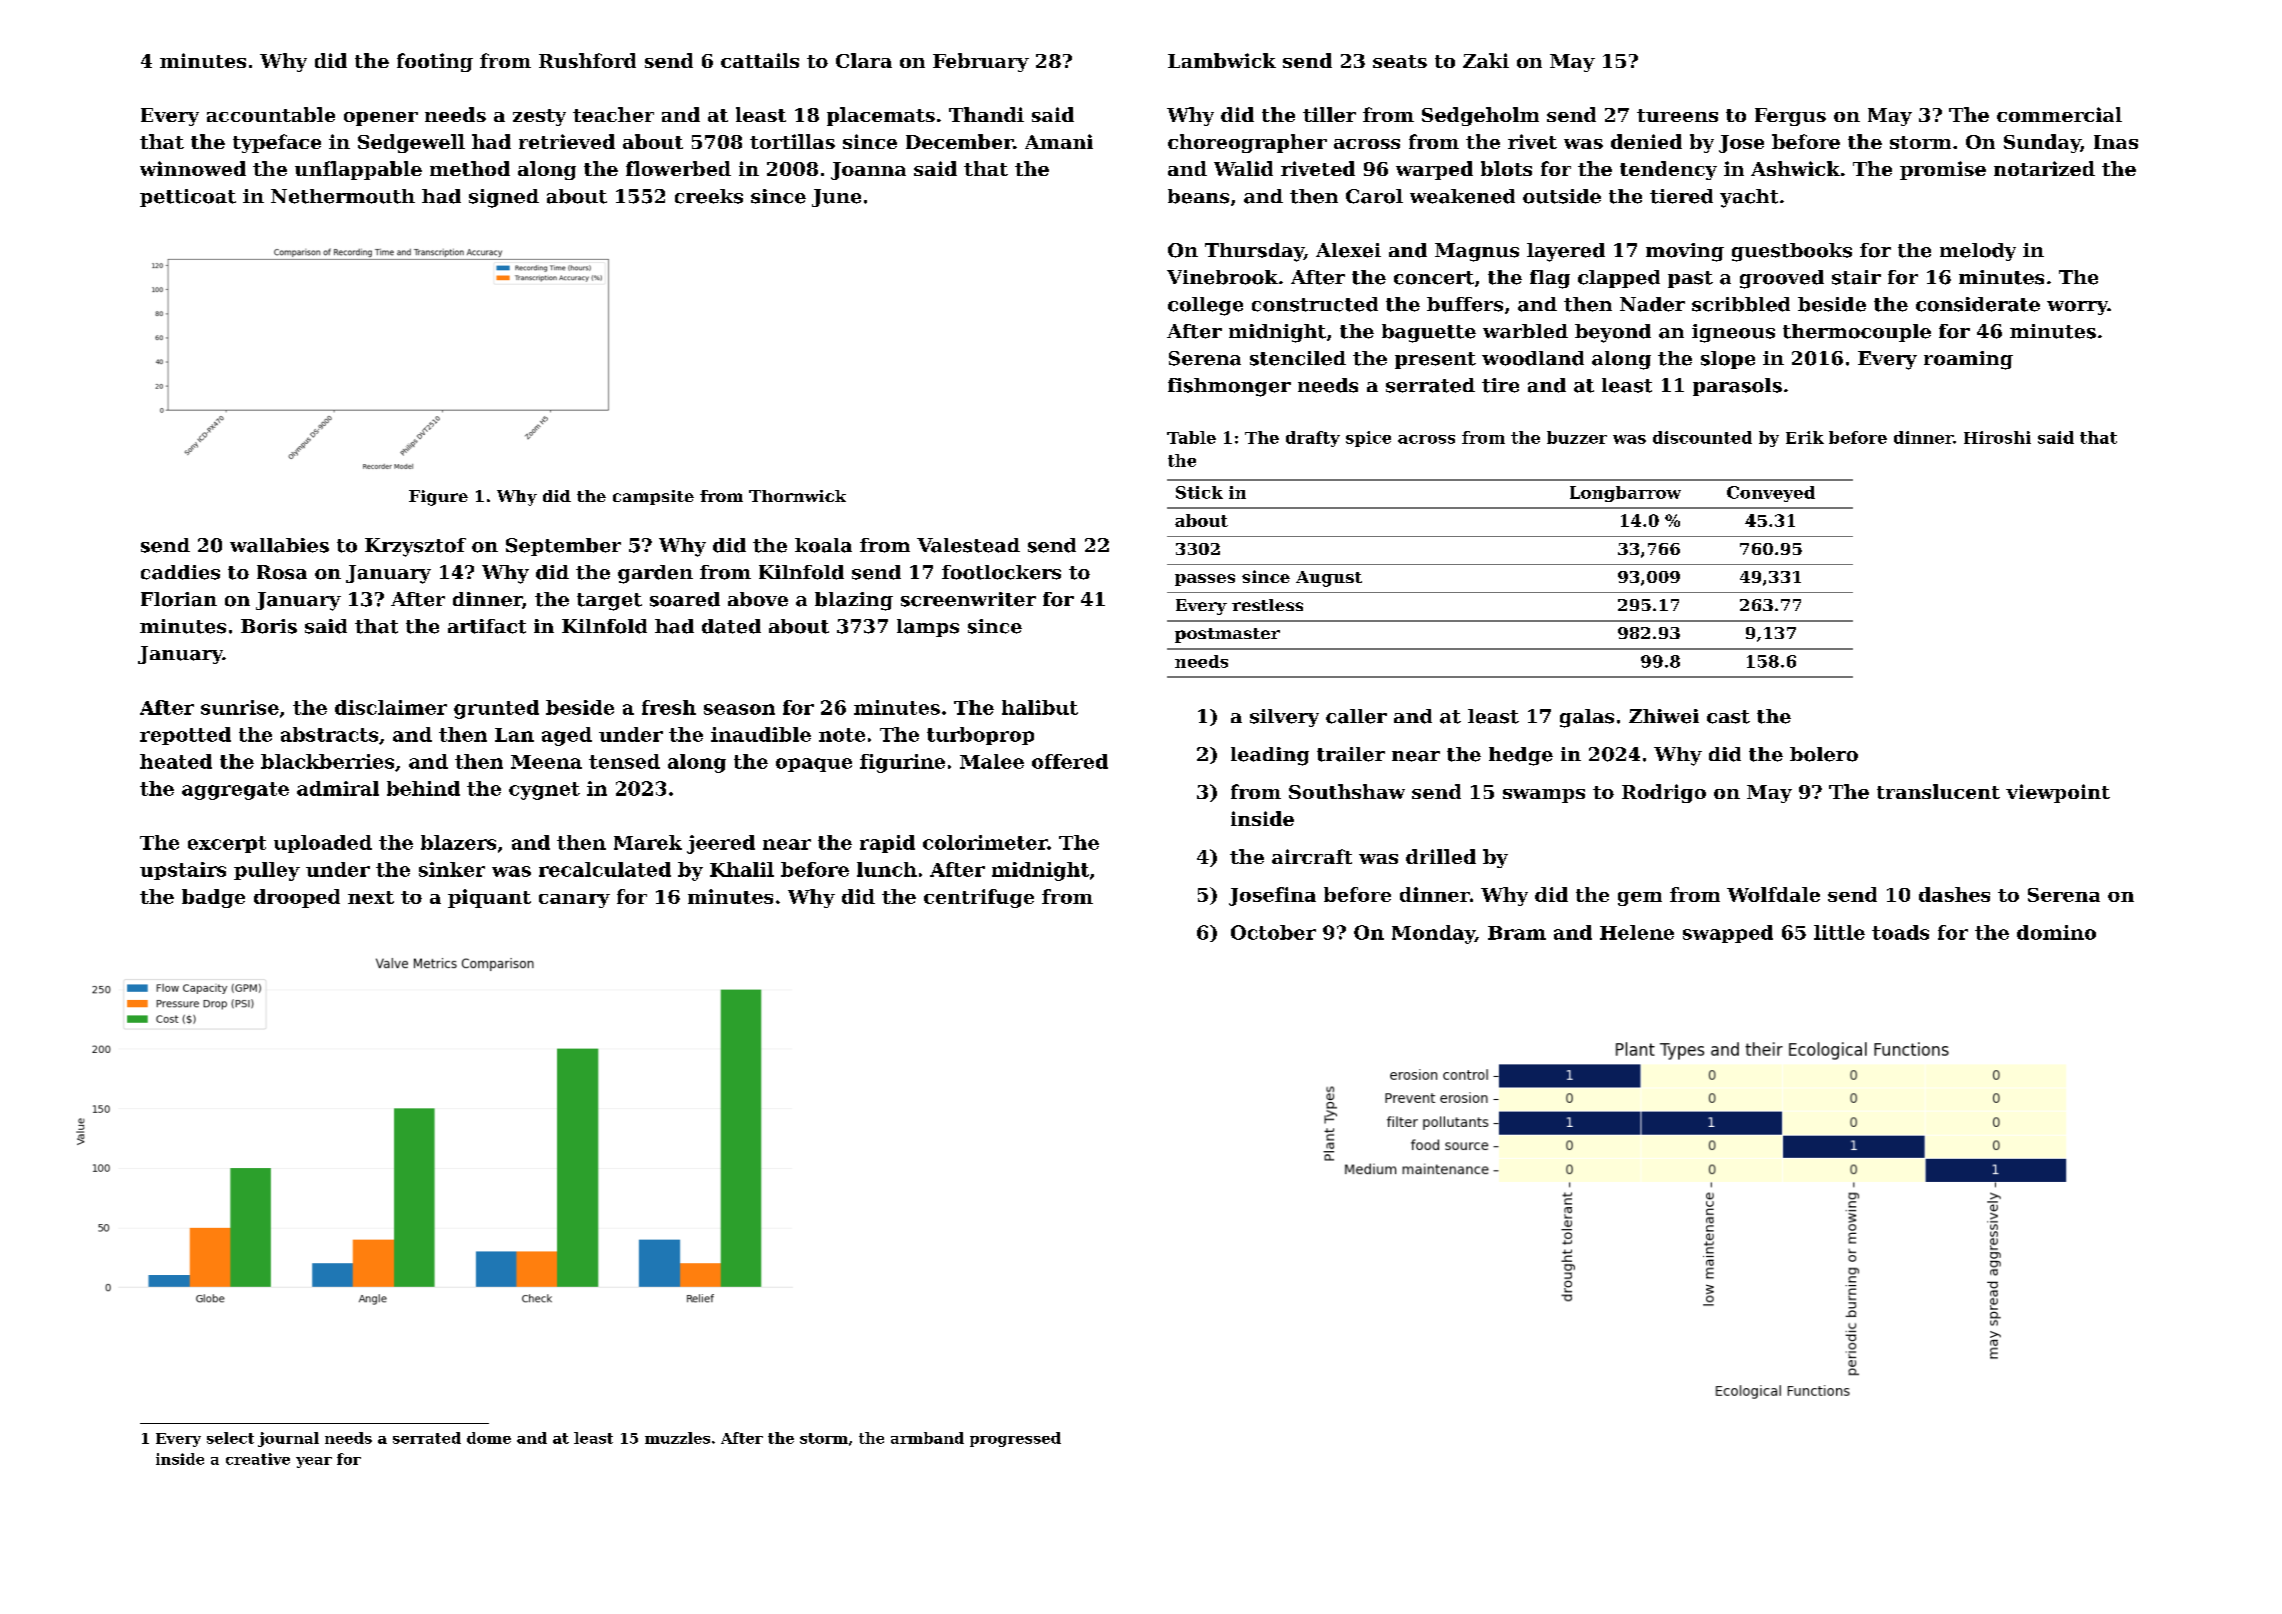 This screenshot has width=2282, height=1614. I want to click on dashes, so click(1954, 894).
